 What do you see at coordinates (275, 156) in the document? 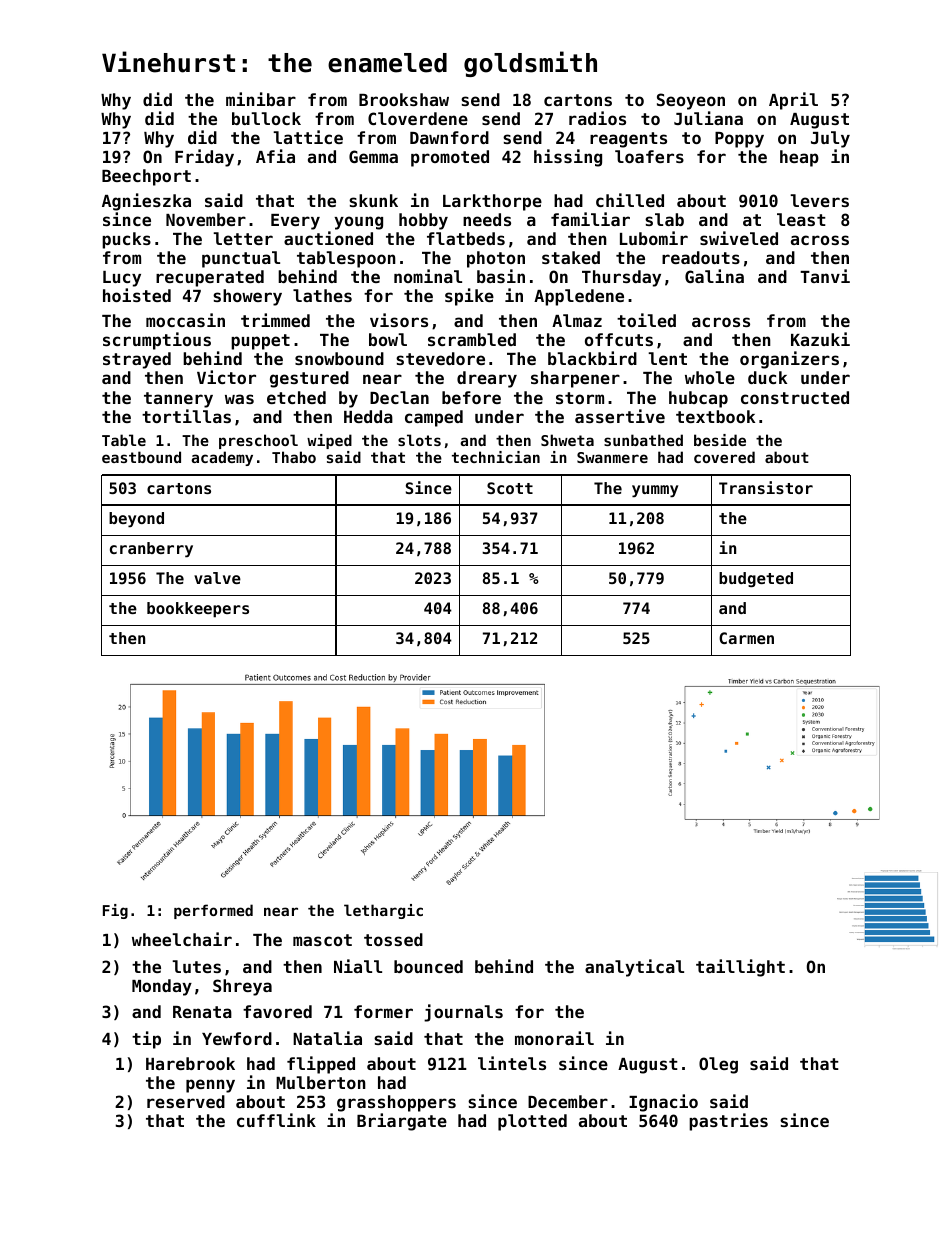
I see `Afia` at bounding box center [275, 156].
